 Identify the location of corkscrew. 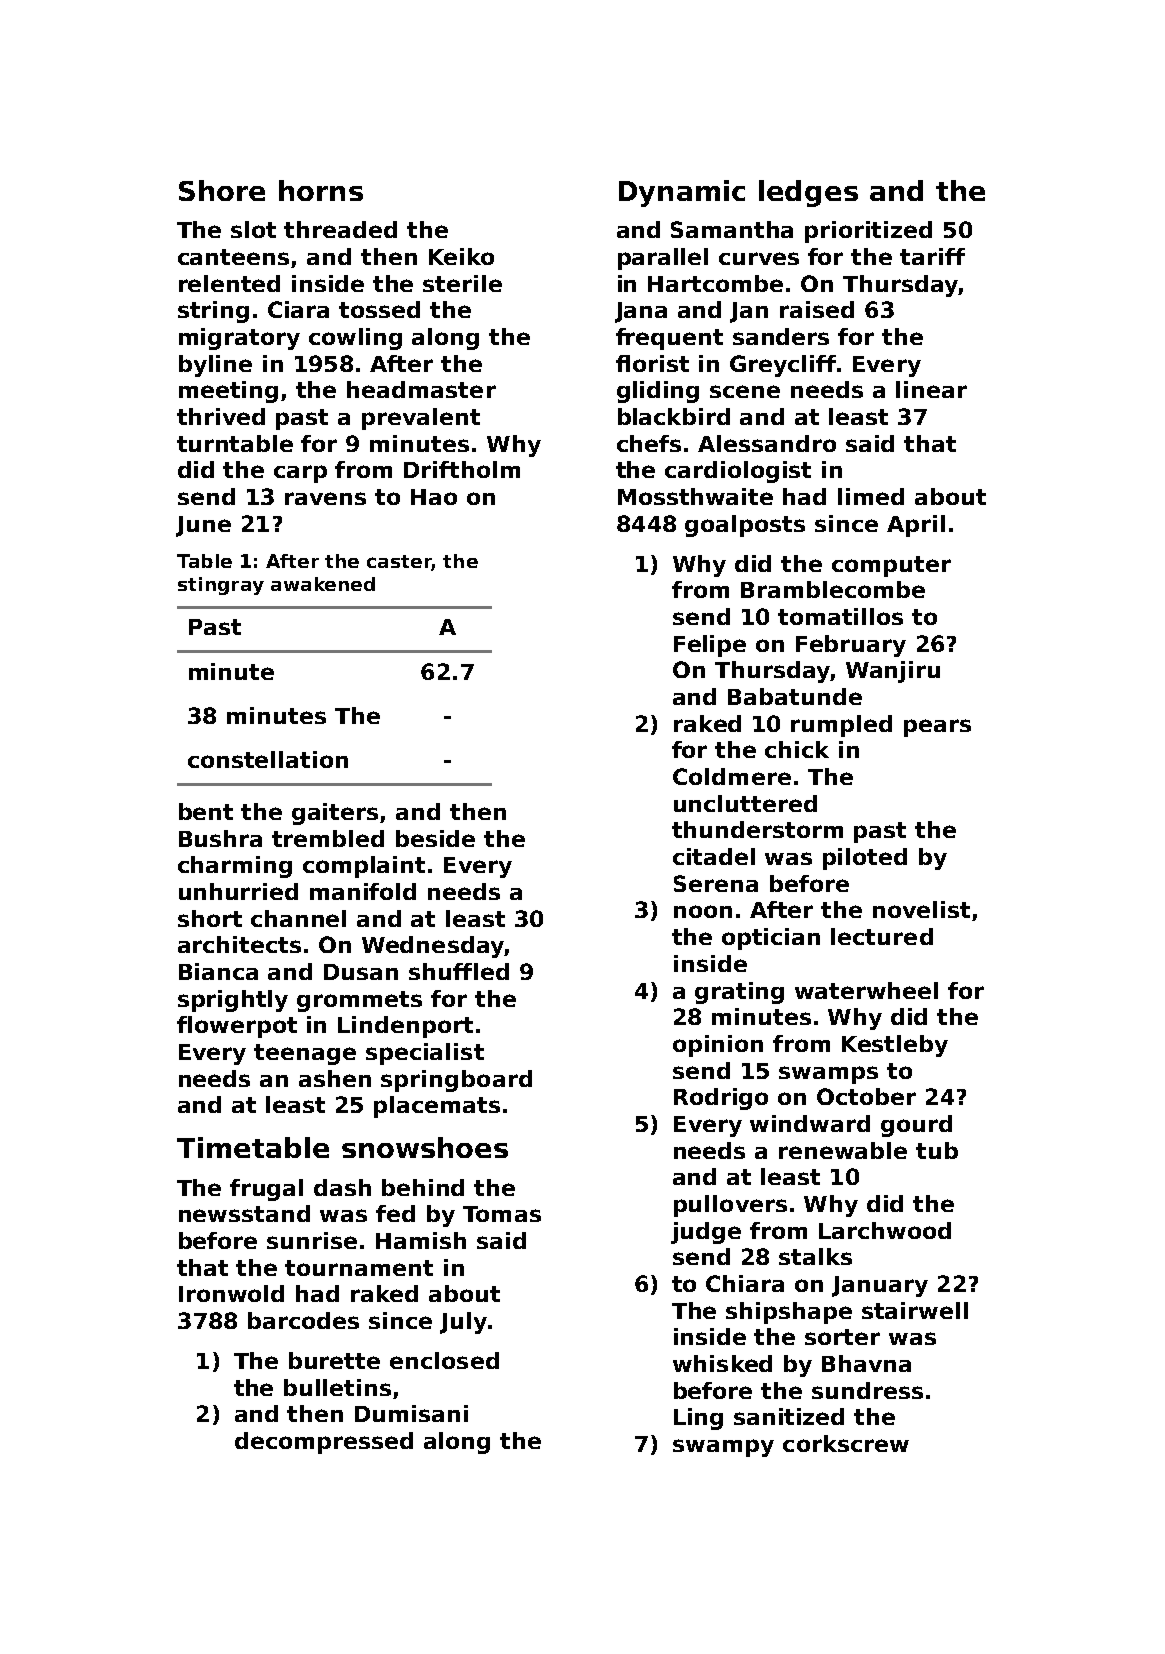
(846, 1443).
